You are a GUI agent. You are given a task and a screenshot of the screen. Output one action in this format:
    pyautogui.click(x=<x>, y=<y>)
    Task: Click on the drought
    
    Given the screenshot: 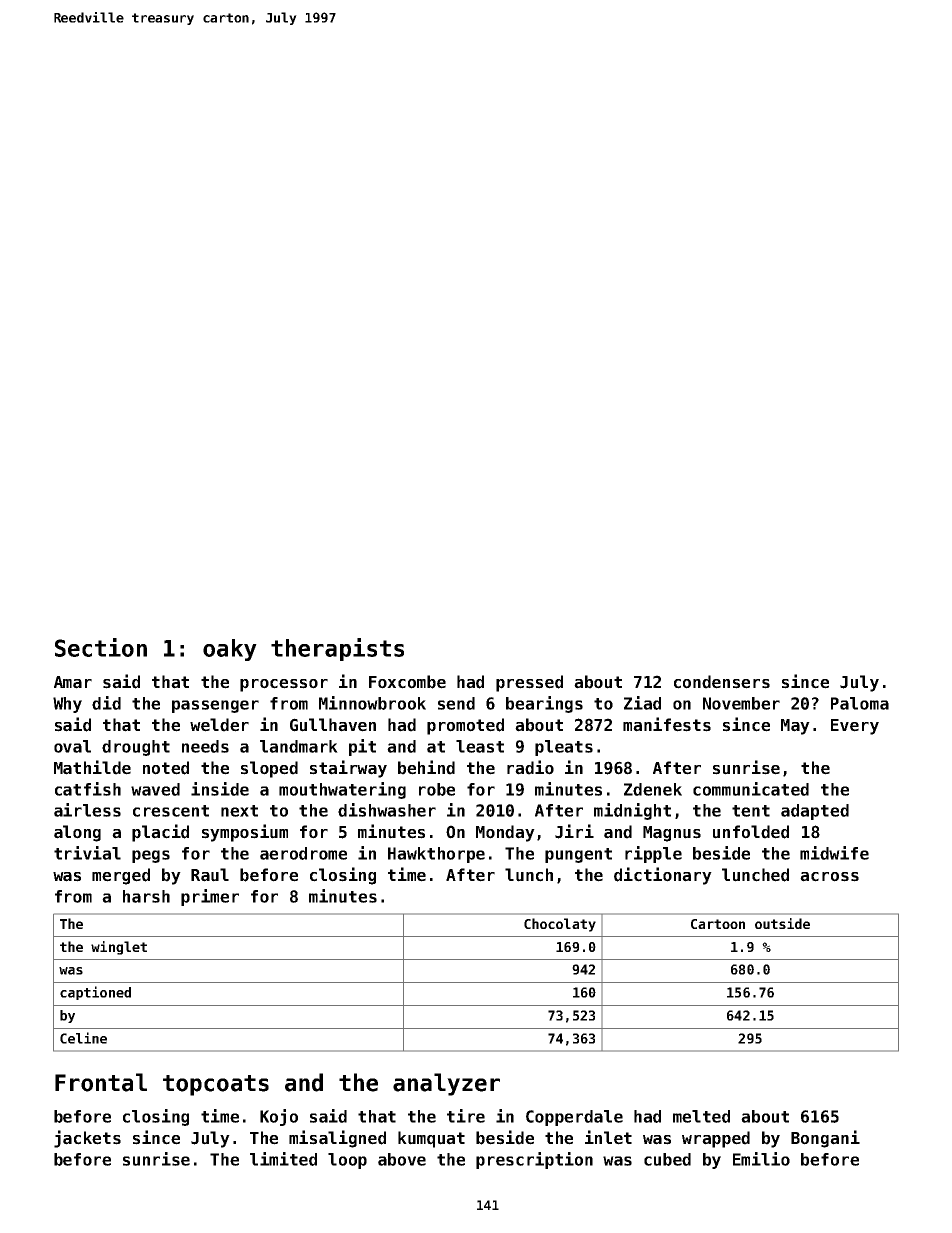 What is the action you would take?
    pyautogui.click(x=136, y=748)
